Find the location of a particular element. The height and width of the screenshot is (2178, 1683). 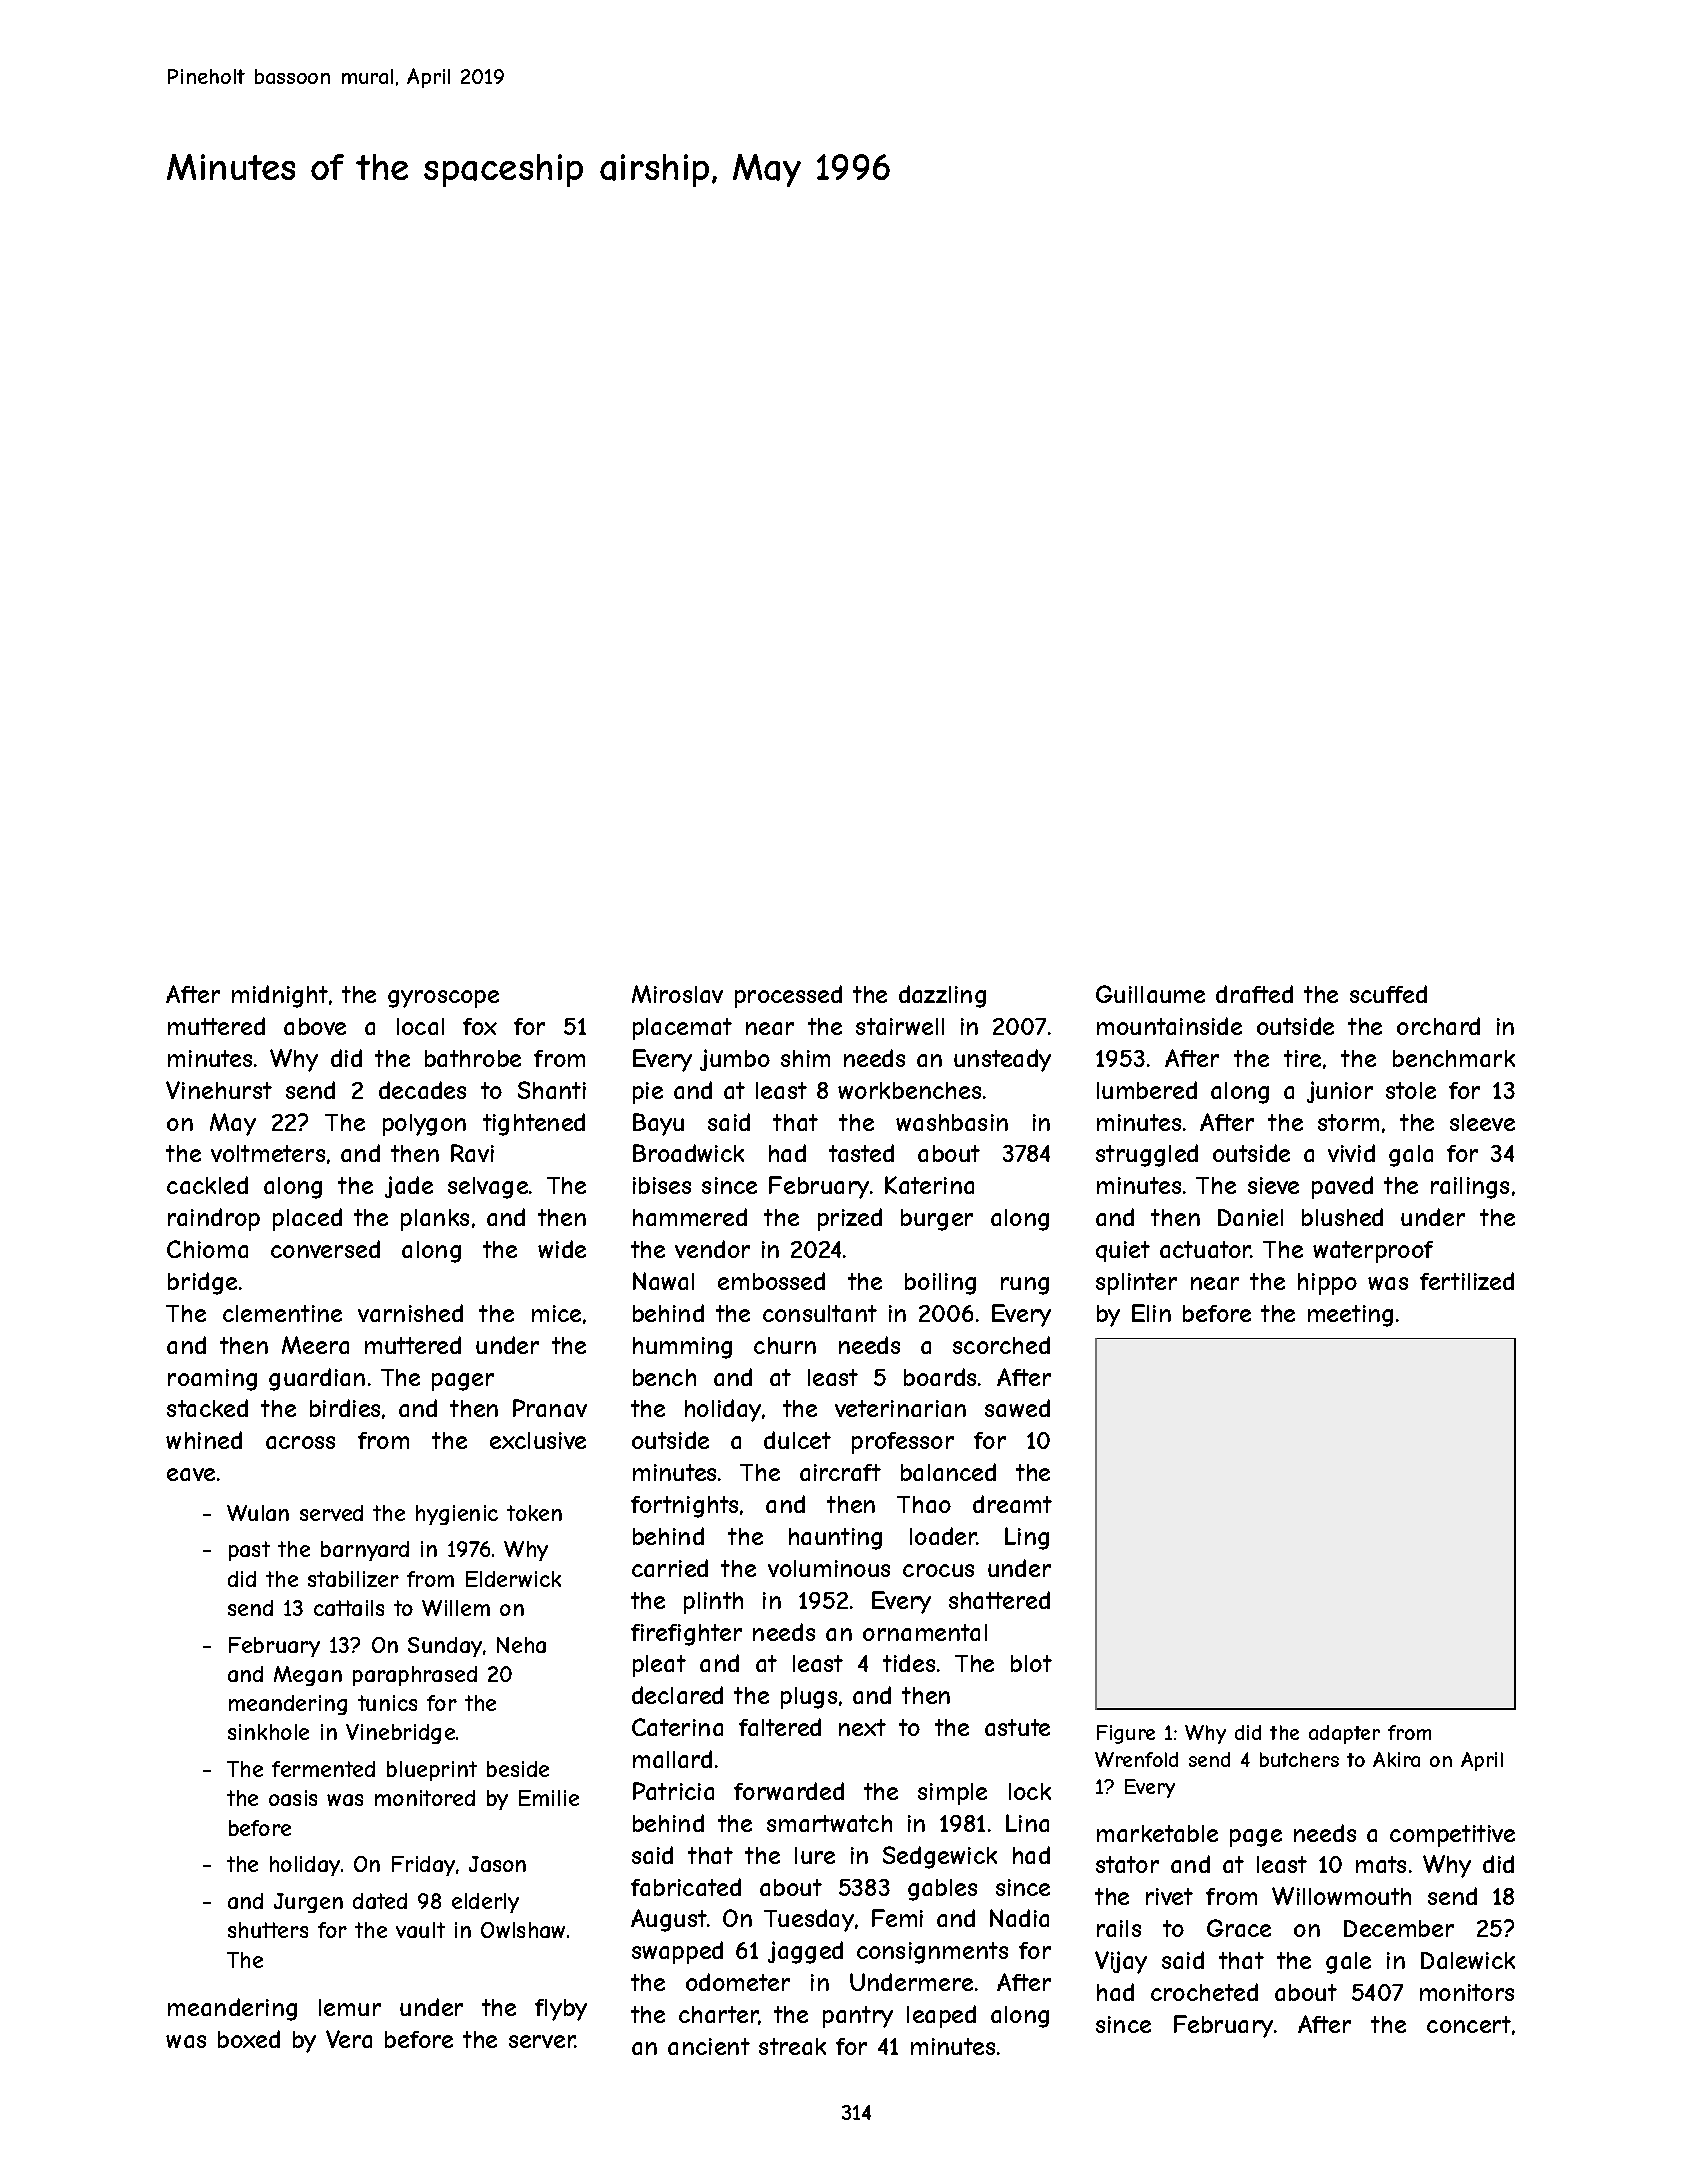

dated is located at coordinates (380, 1901).
